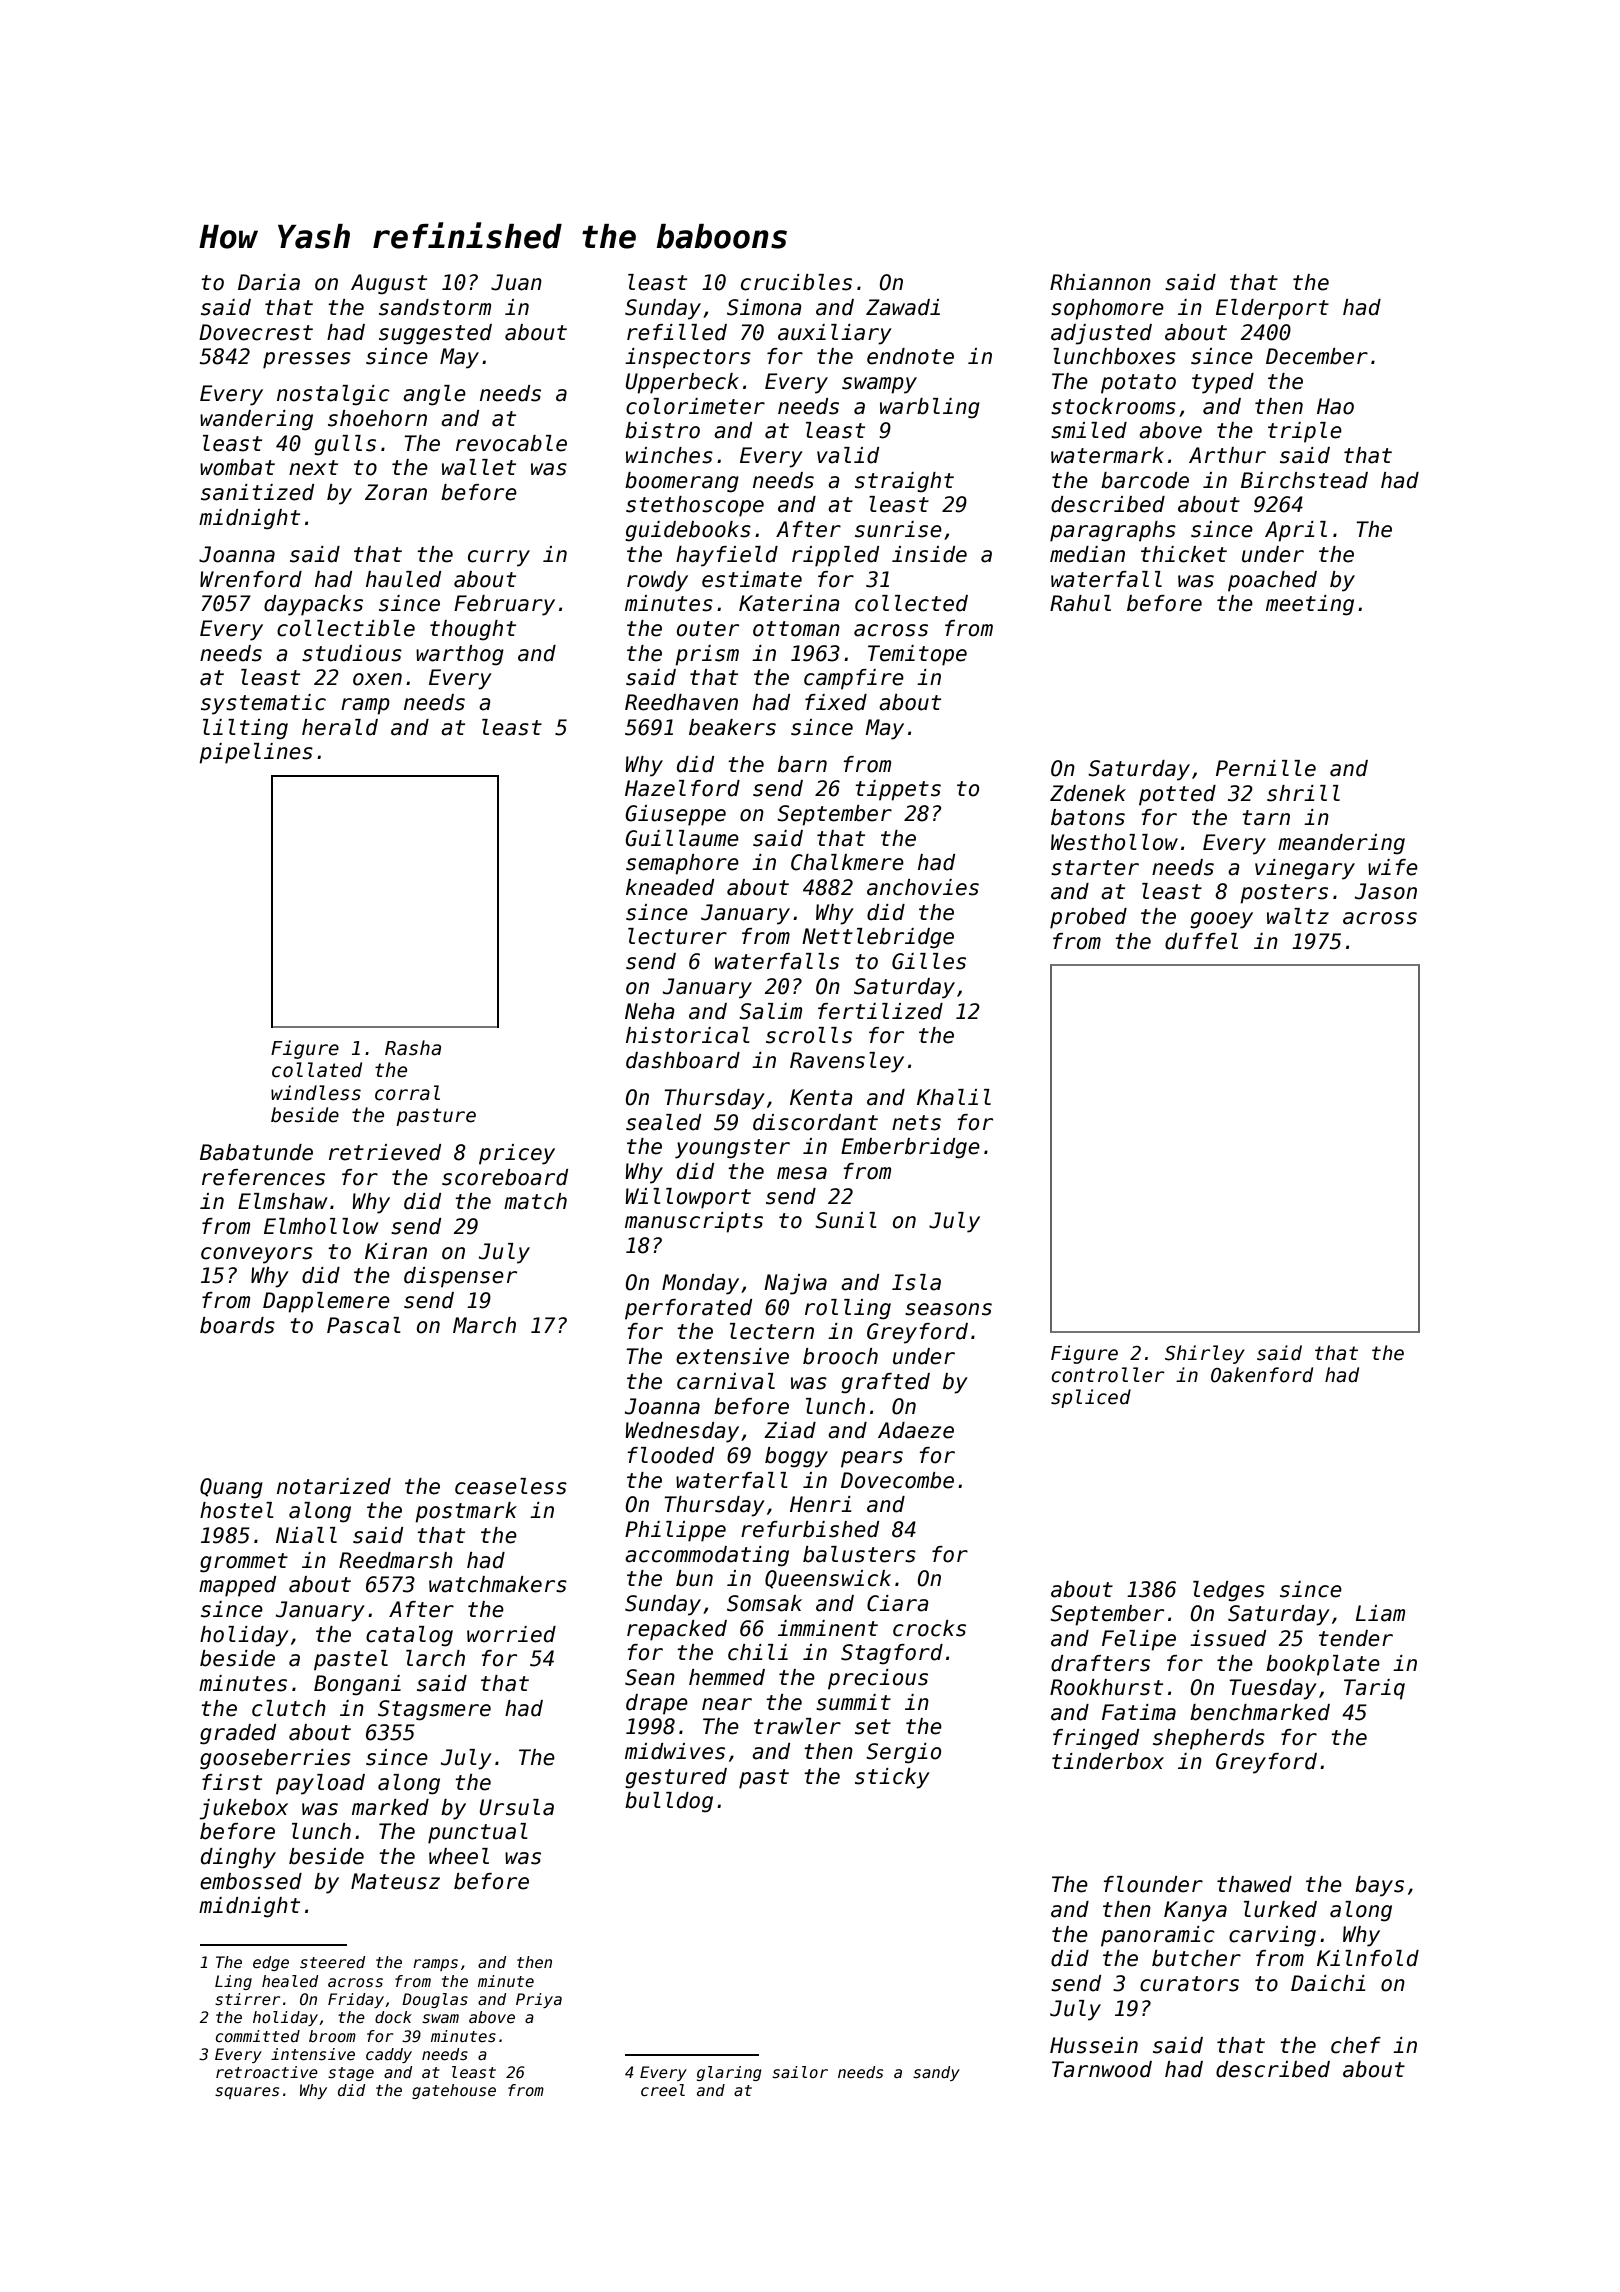 The width and height of the screenshot is (1620, 2292). I want to click on endnote, so click(910, 356).
